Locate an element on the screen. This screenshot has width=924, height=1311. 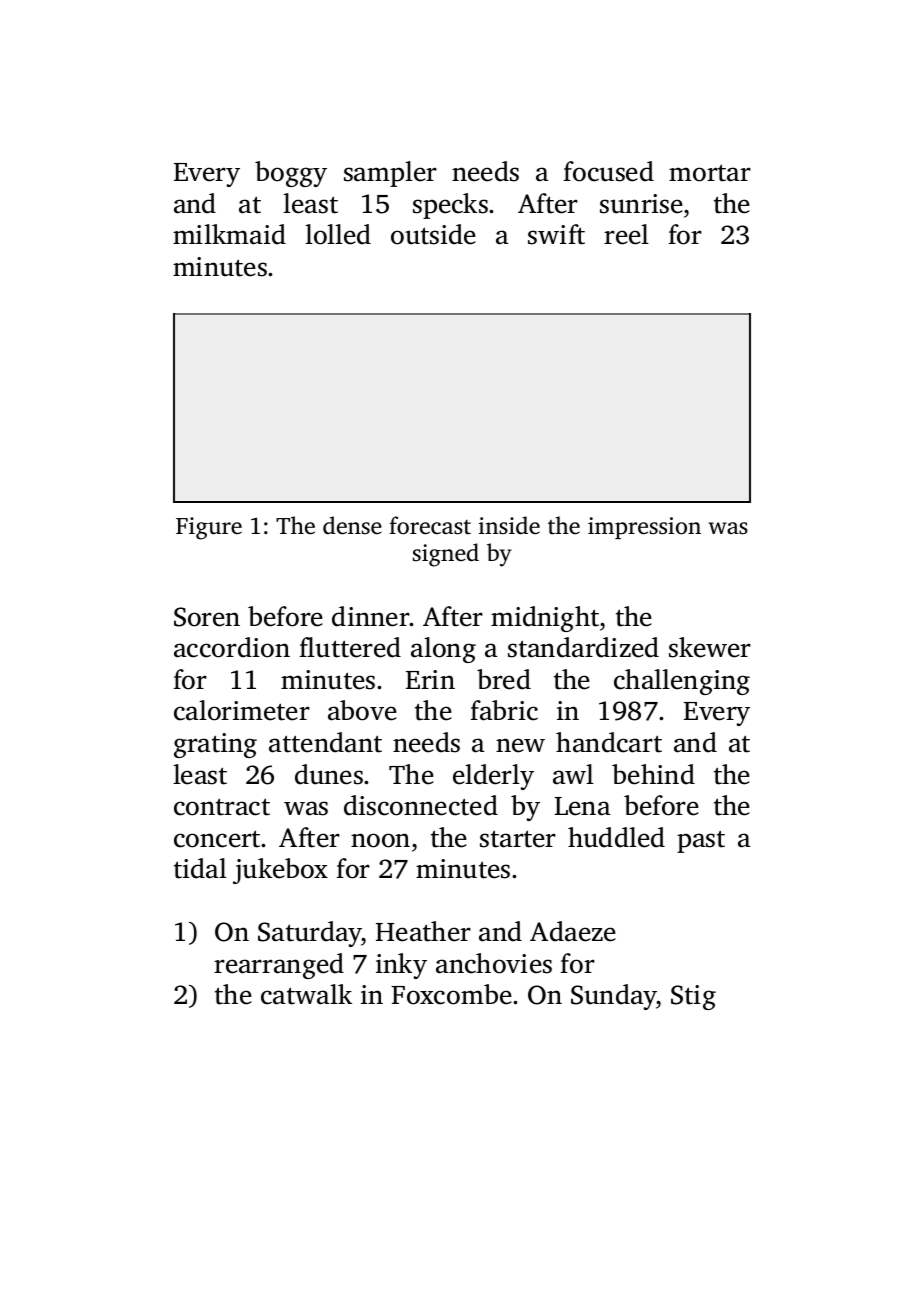
Figure is located at coordinates (209, 528).
